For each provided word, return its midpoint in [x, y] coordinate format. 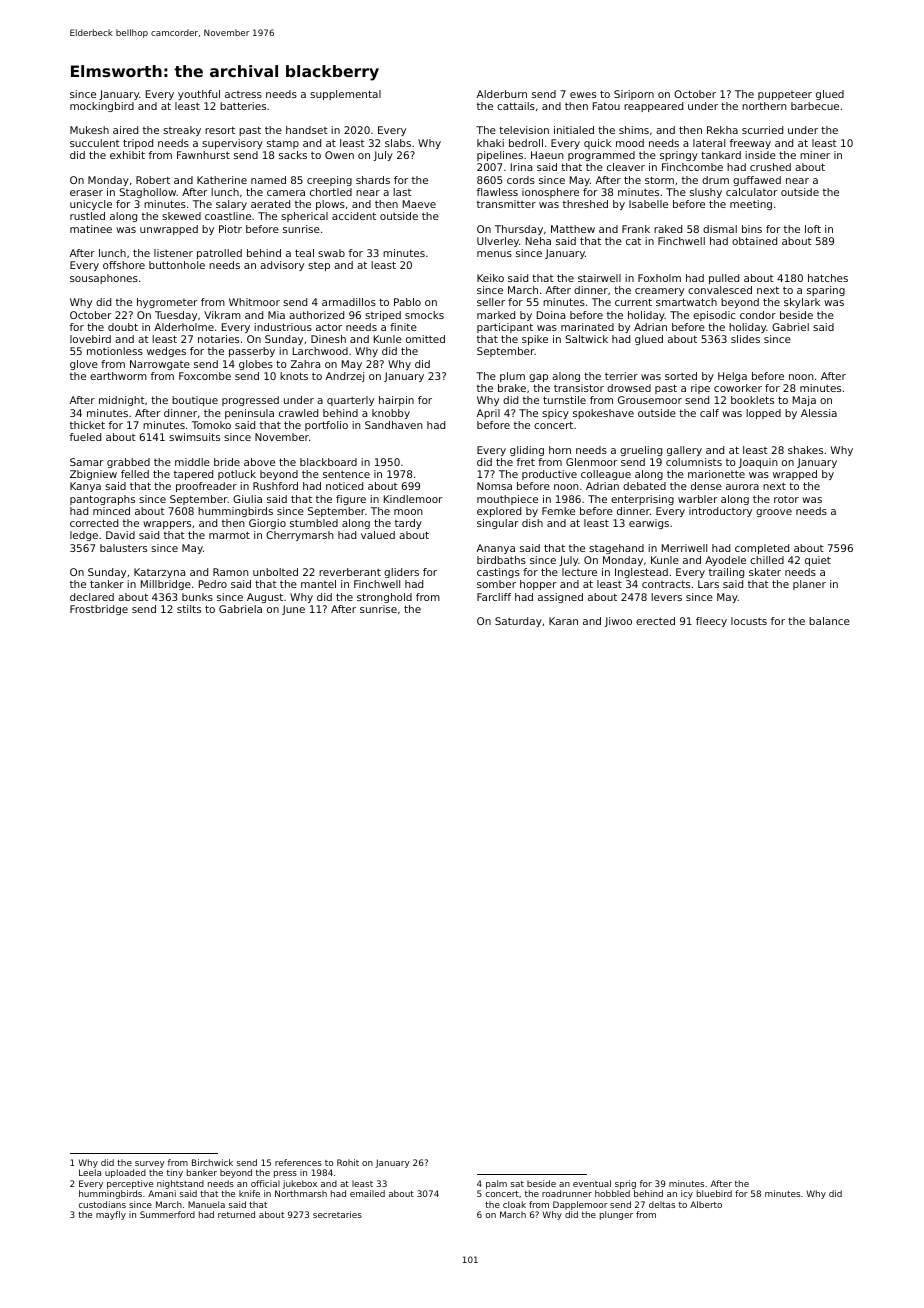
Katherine [222, 180]
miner [815, 155]
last [402, 192]
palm [496, 1184]
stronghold [384, 598]
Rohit [348, 1162]
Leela [90, 1172]
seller [491, 302]
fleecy [711, 622]
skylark [802, 303]
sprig [625, 1184]
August [265, 598]
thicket [87, 425]
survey [150, 1164]
